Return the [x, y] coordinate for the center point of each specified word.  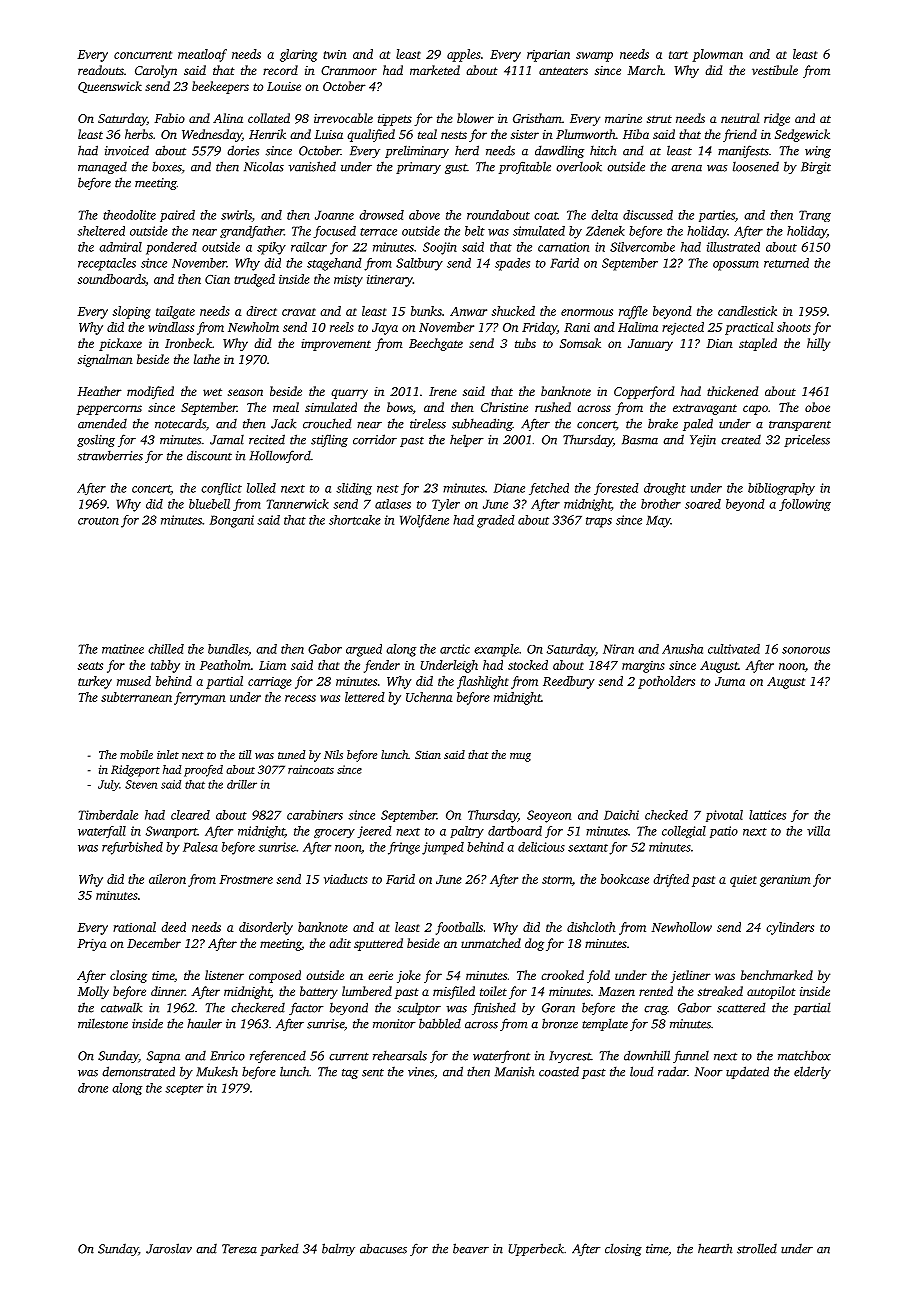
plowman [717, 55]
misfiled [454, 992]
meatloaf [202, 55]
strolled [757, 1248]
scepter [184, 1090]
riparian [548, 56]
